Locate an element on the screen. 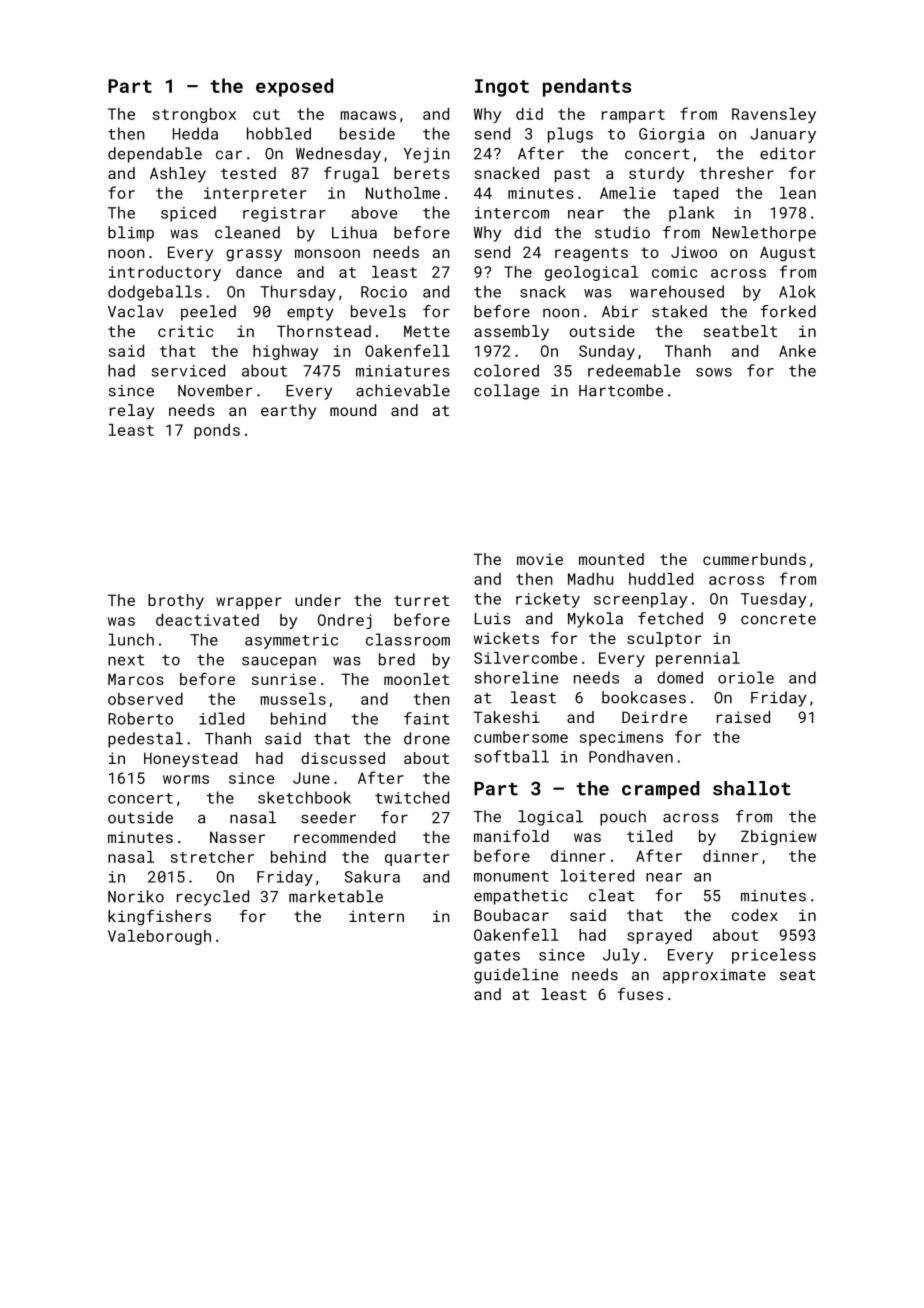  critic is located at coordinates (185, 331).
